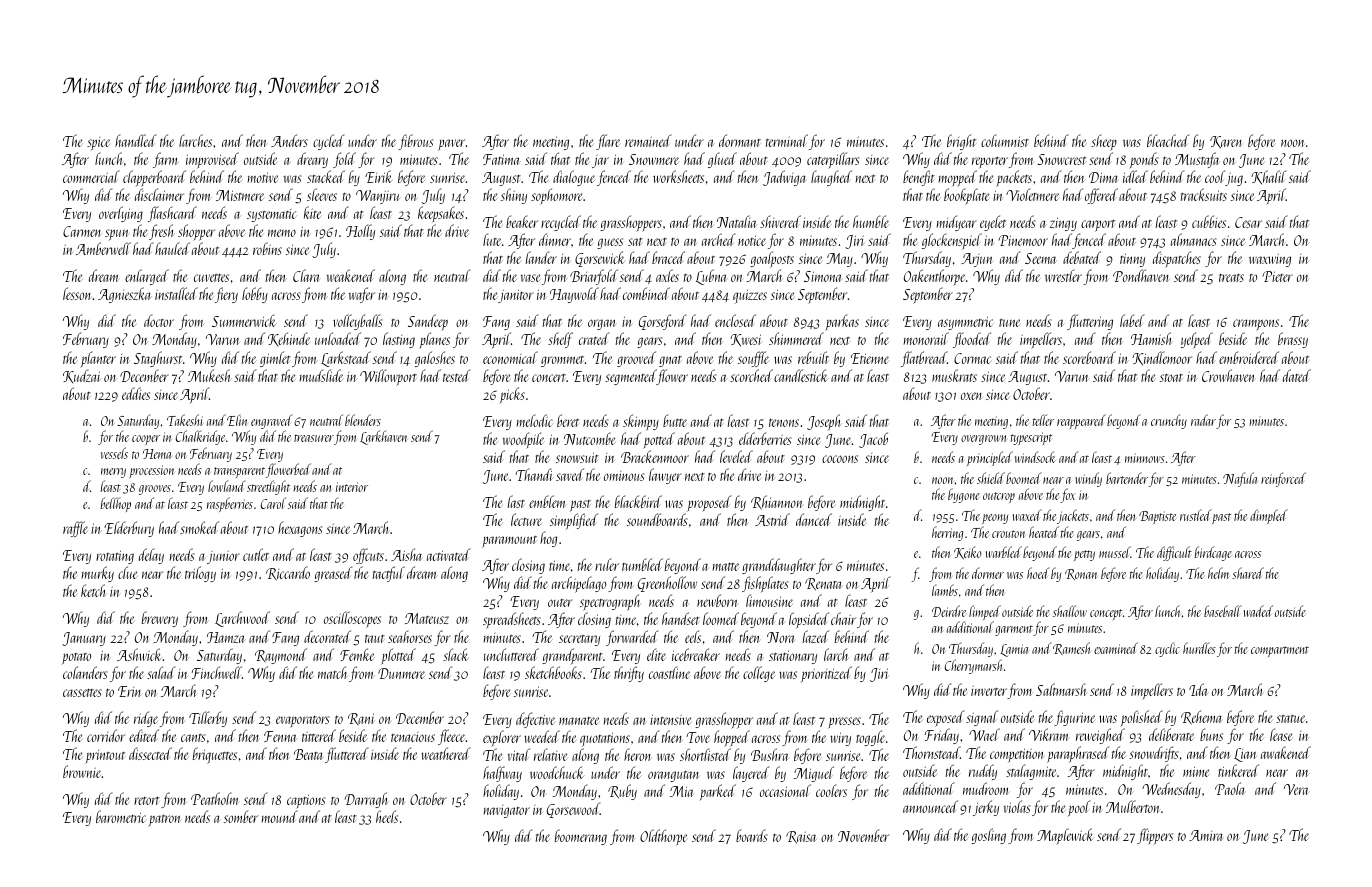 Image resolution: width=1372 pixels, height=887 pixels. Describe the element at coordinates (241, 816) in the document. I see `somber` at that location.
